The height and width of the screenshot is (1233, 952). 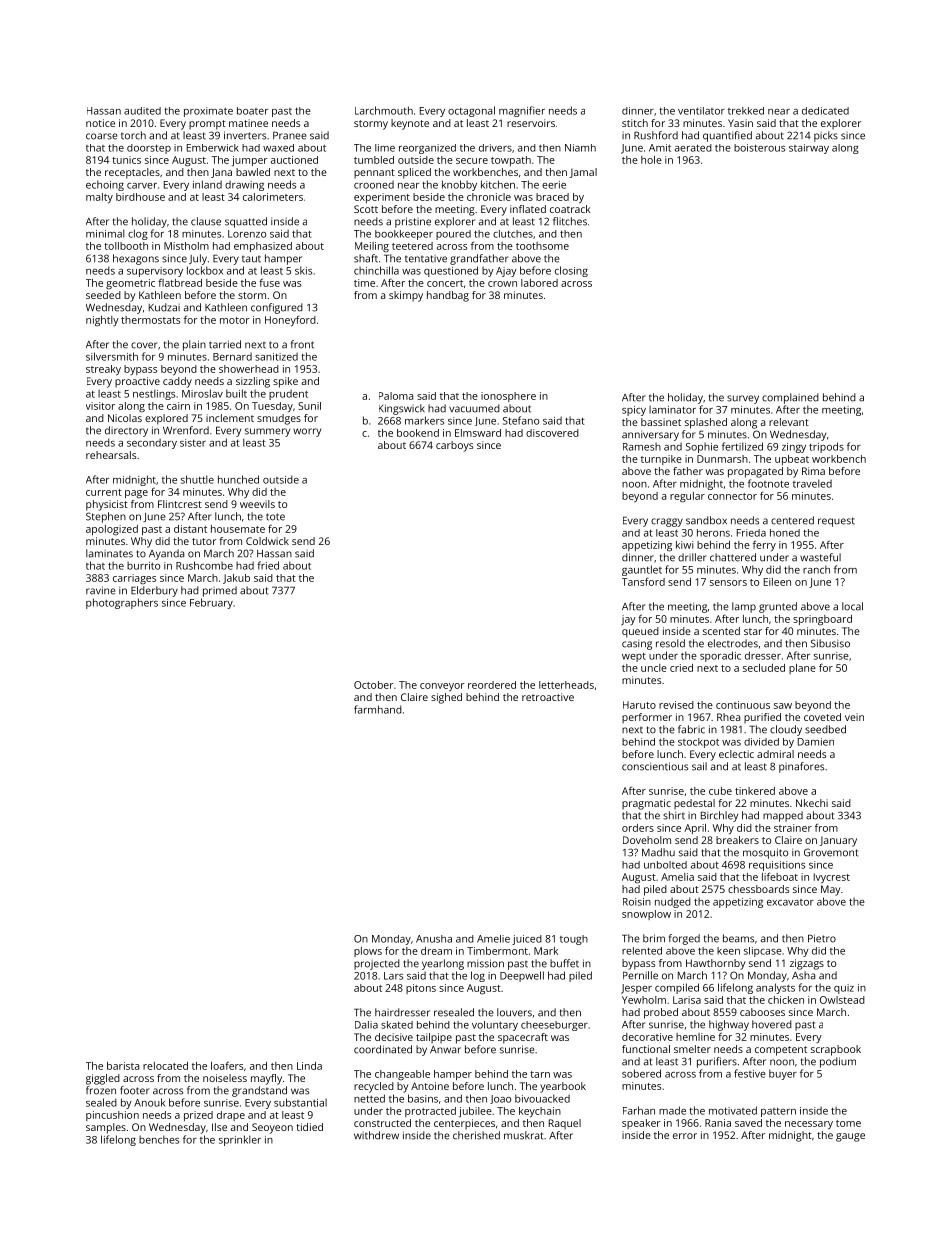 What do you see at coordinates (764, 545) in the screenshot?
I see `ferry` at bounding box center [764, 545].
